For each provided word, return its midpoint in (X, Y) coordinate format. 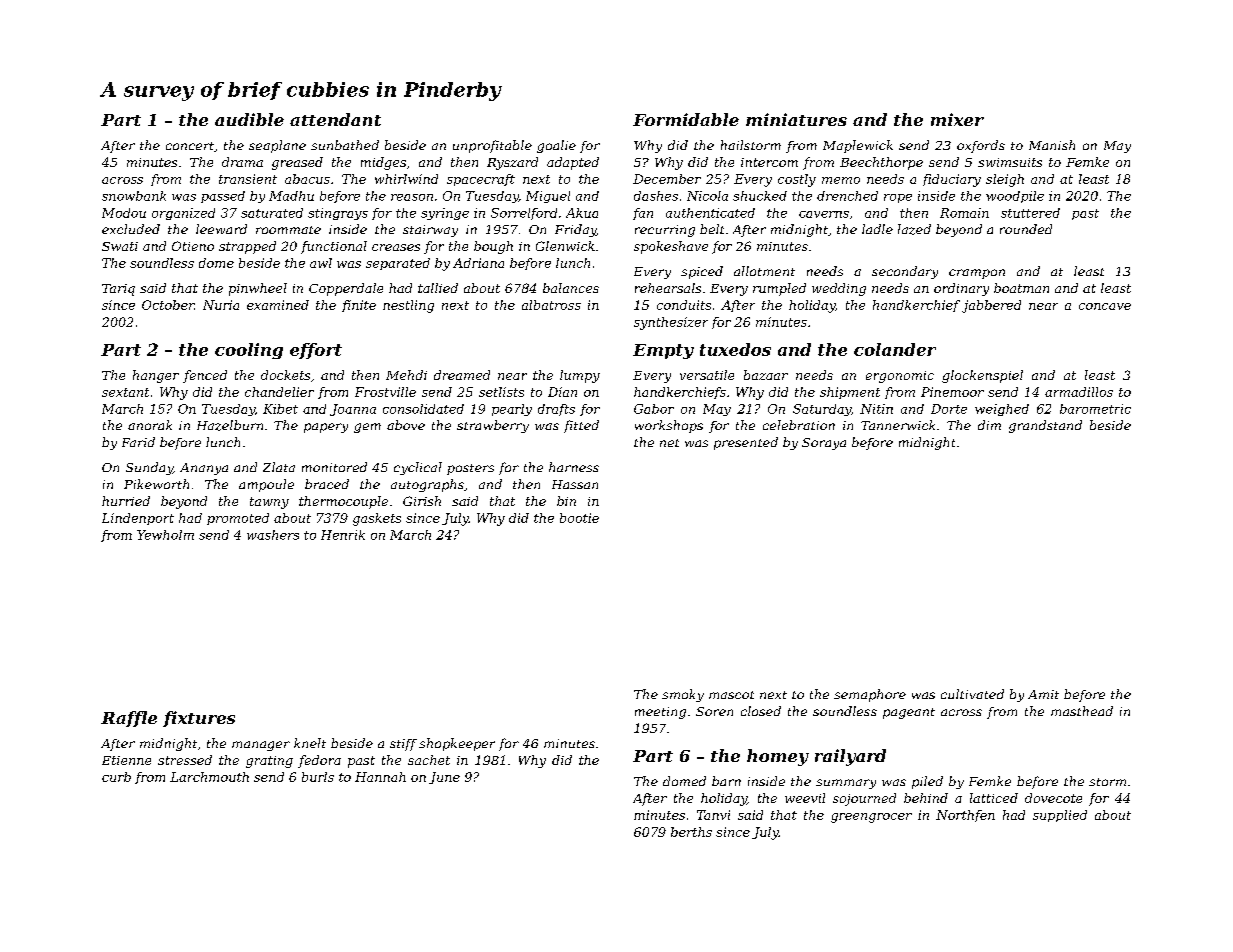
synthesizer (671, 323)
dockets (285, 375)
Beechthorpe (881, 163)
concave (1105, 306)
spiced (702, 272)
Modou (124, 213)
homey (778, 757)
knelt (310, 743)
